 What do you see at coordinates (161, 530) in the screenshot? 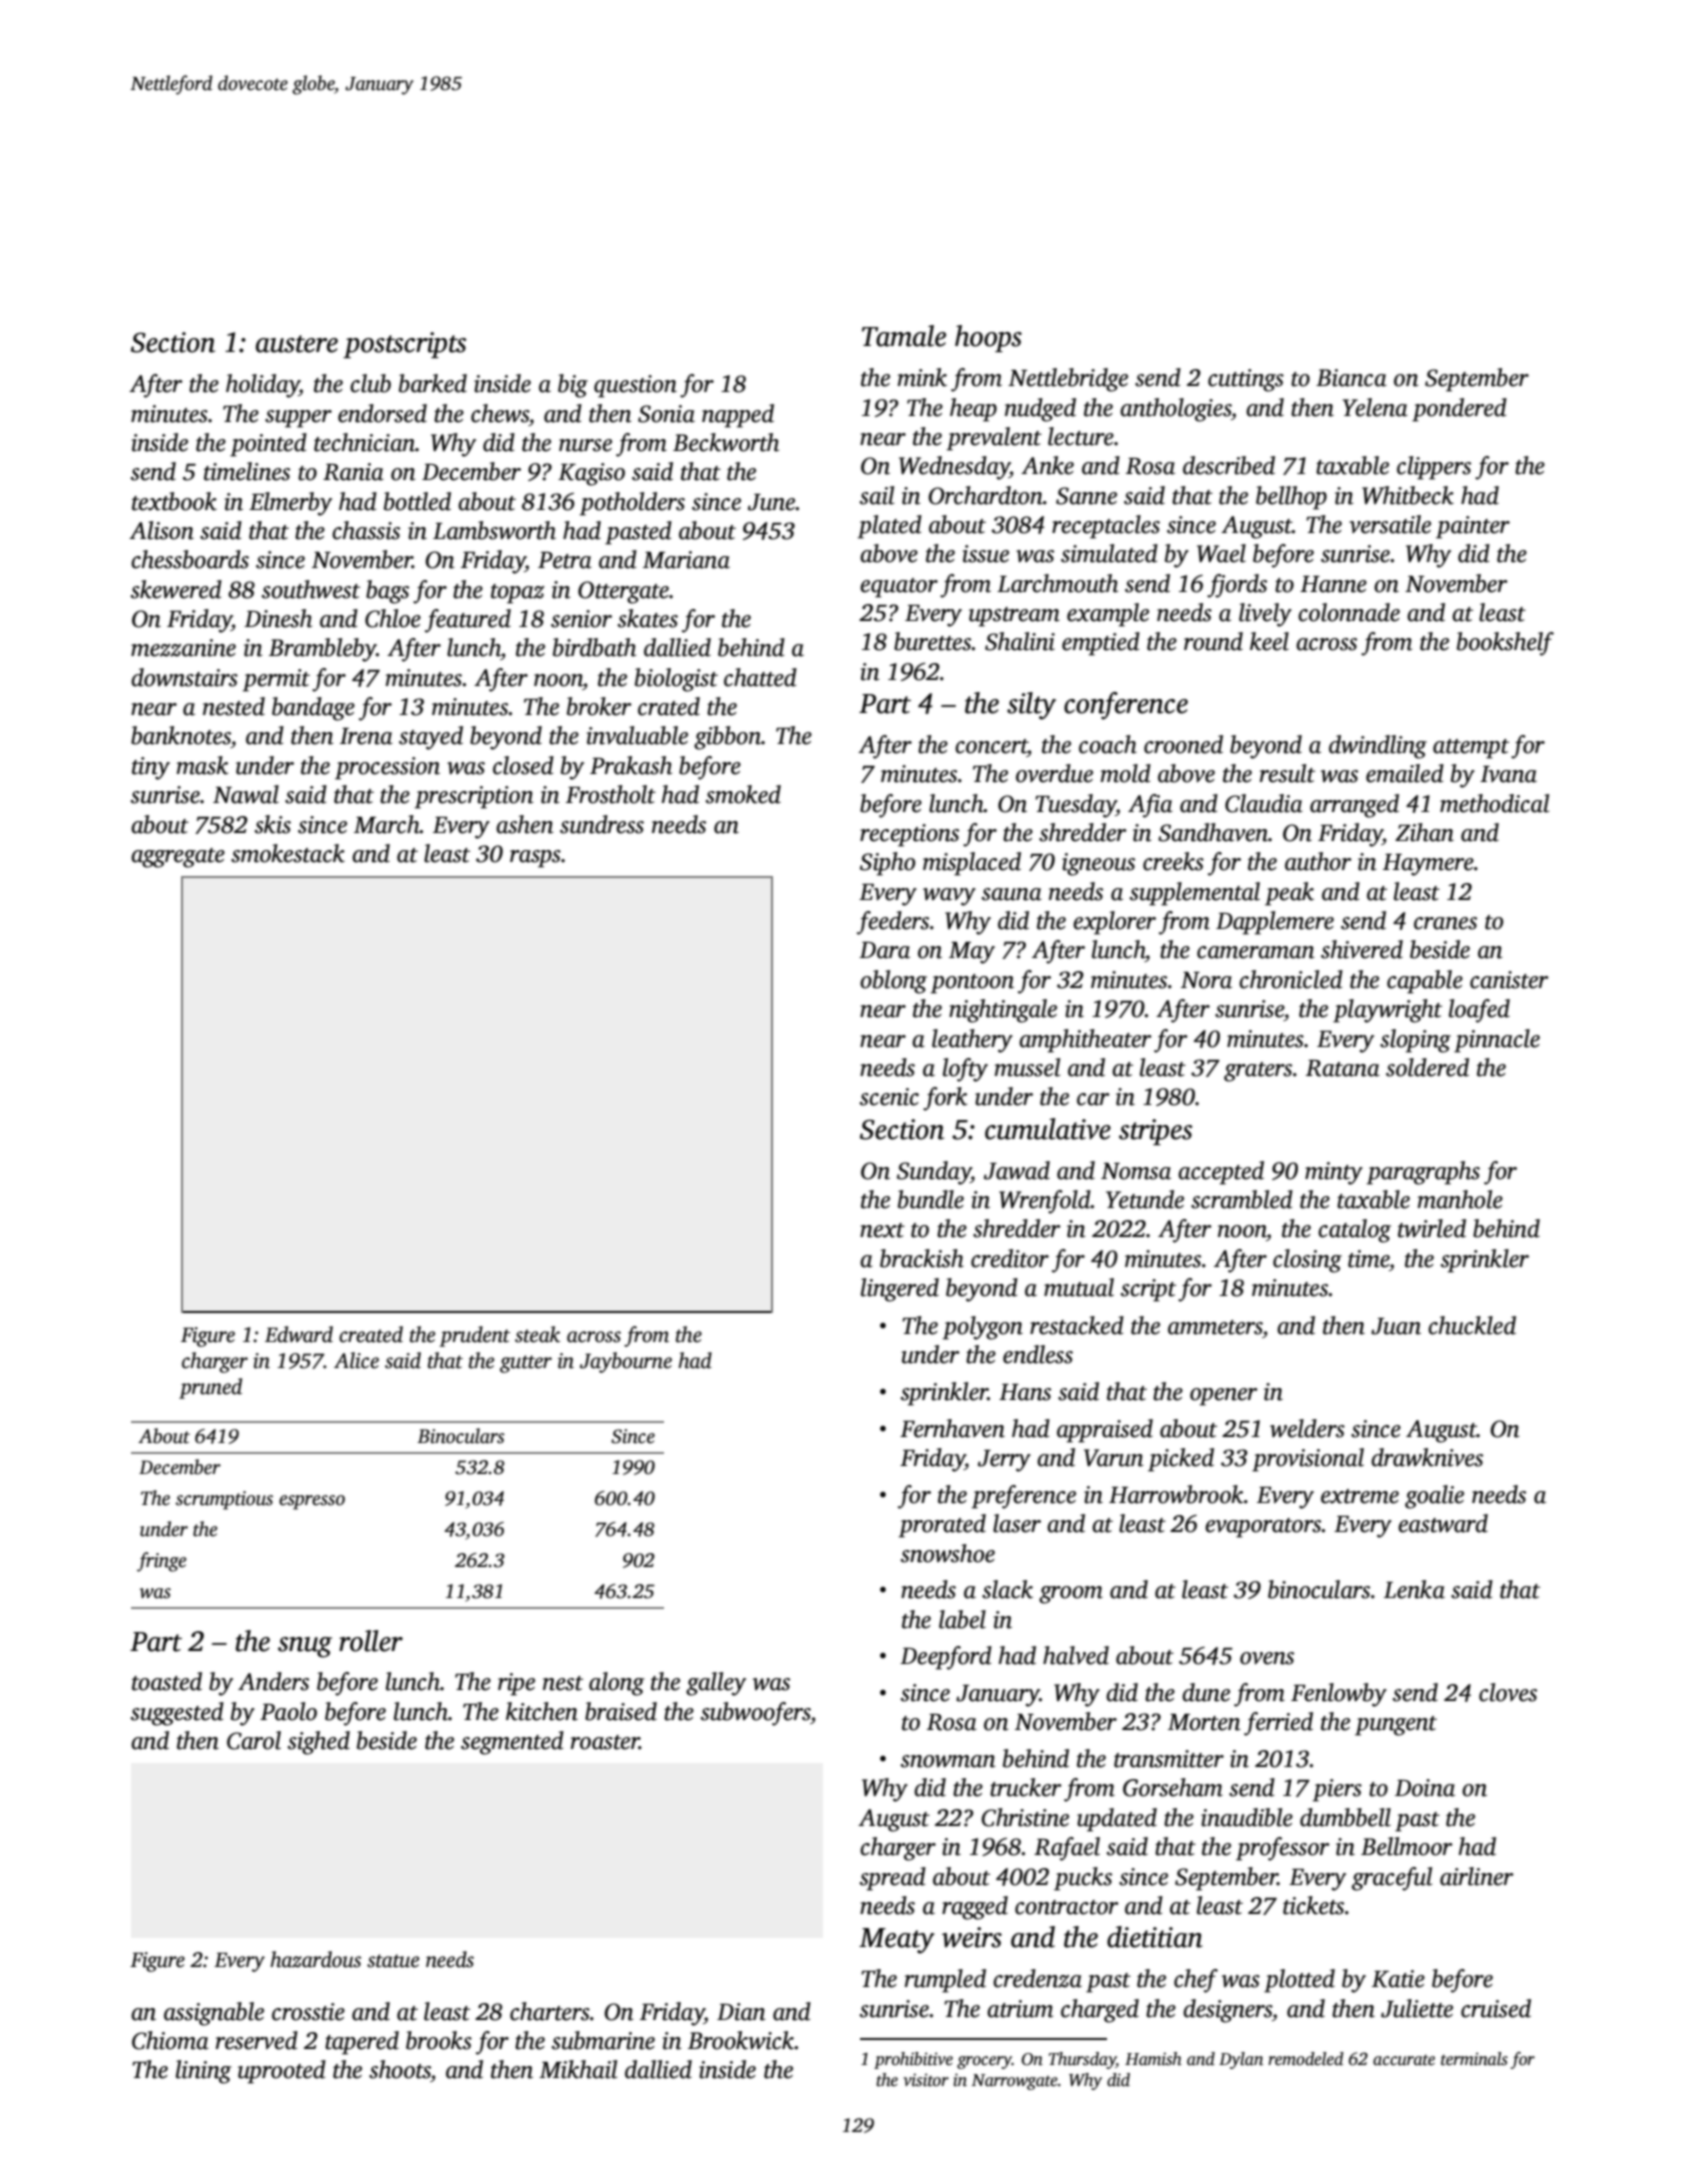
I see `Alison` at bounding box center [161, 530].
